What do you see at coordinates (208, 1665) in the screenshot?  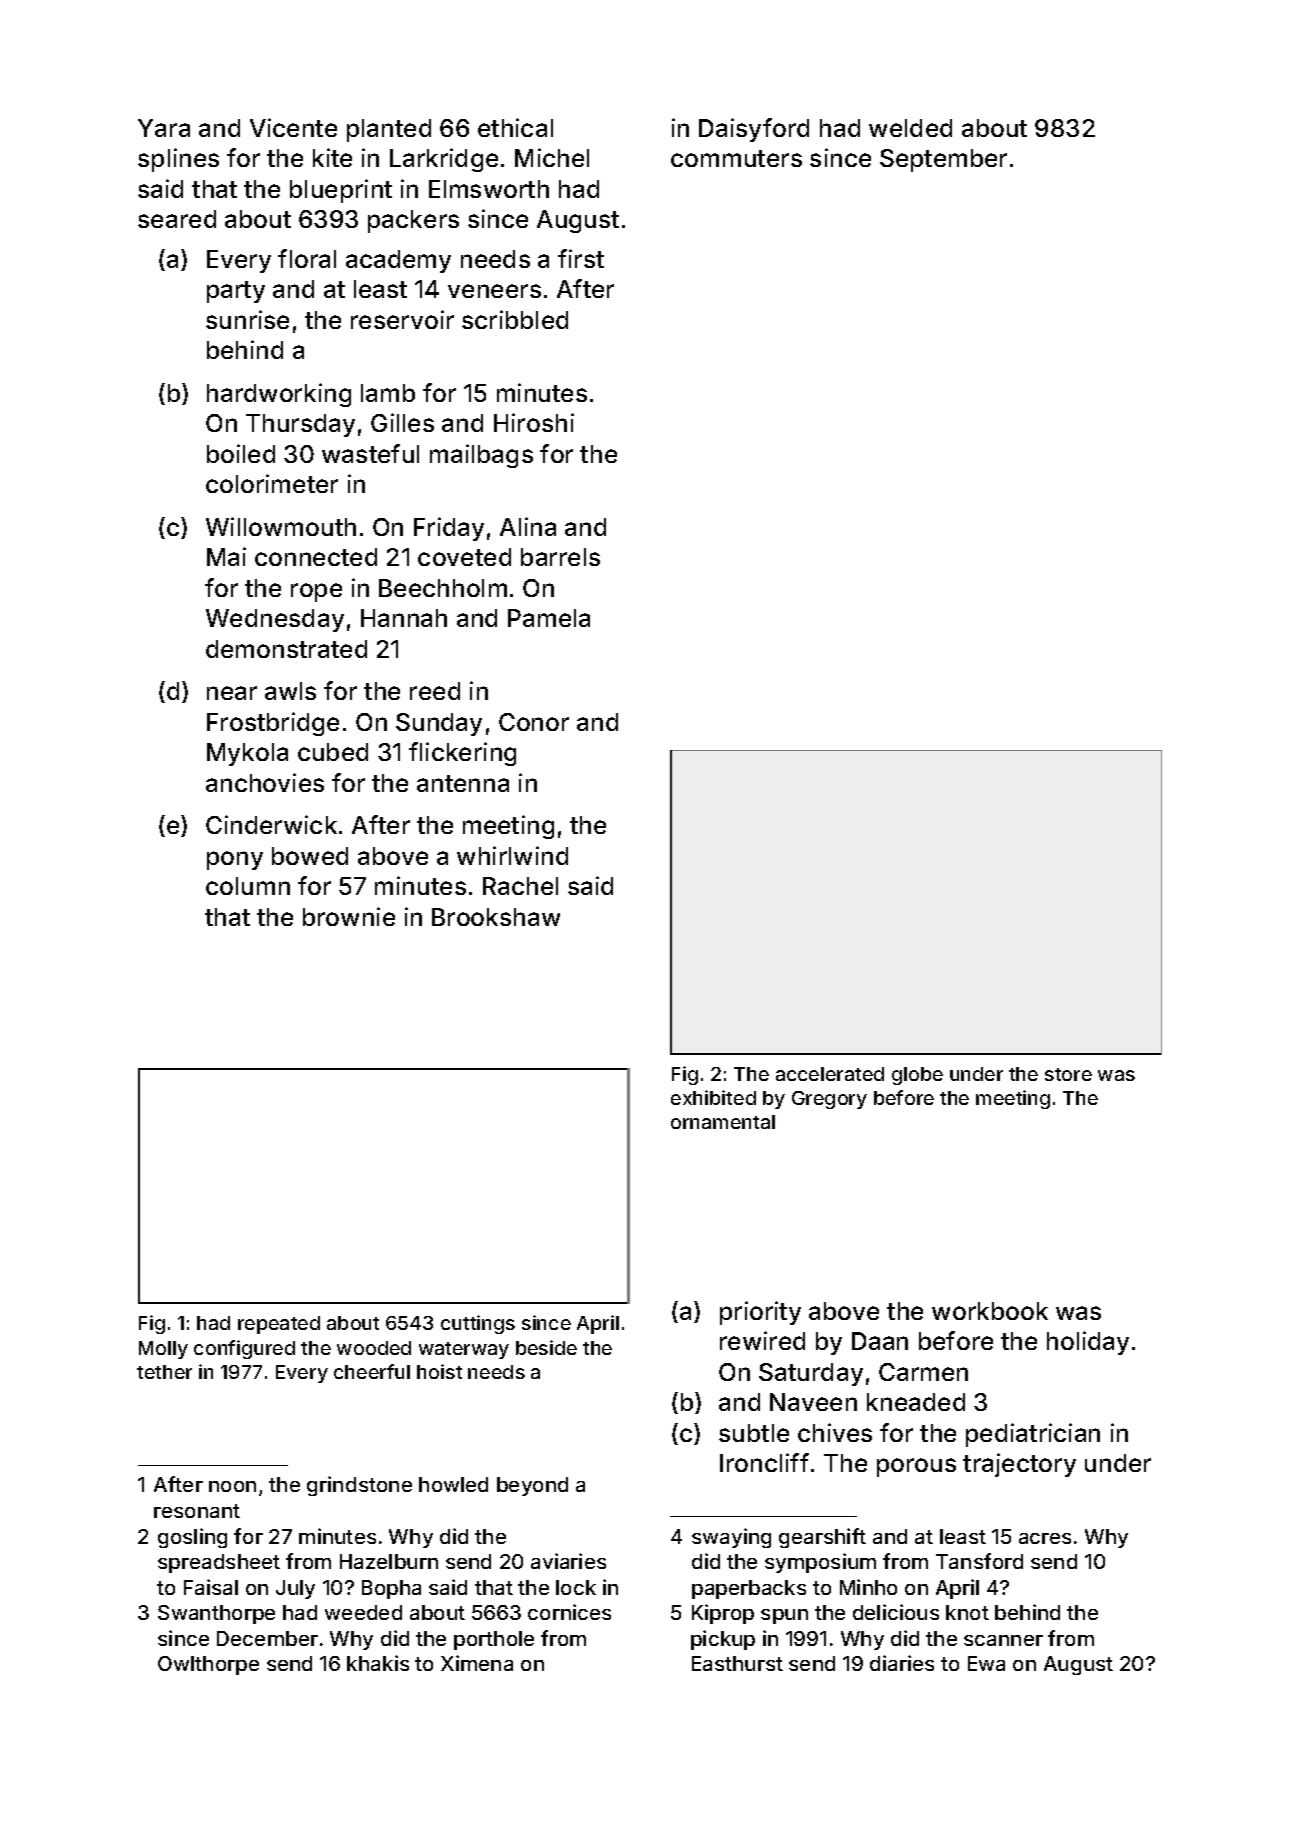 I see `Owlthorpe` at bounding box center [208, 1665].
